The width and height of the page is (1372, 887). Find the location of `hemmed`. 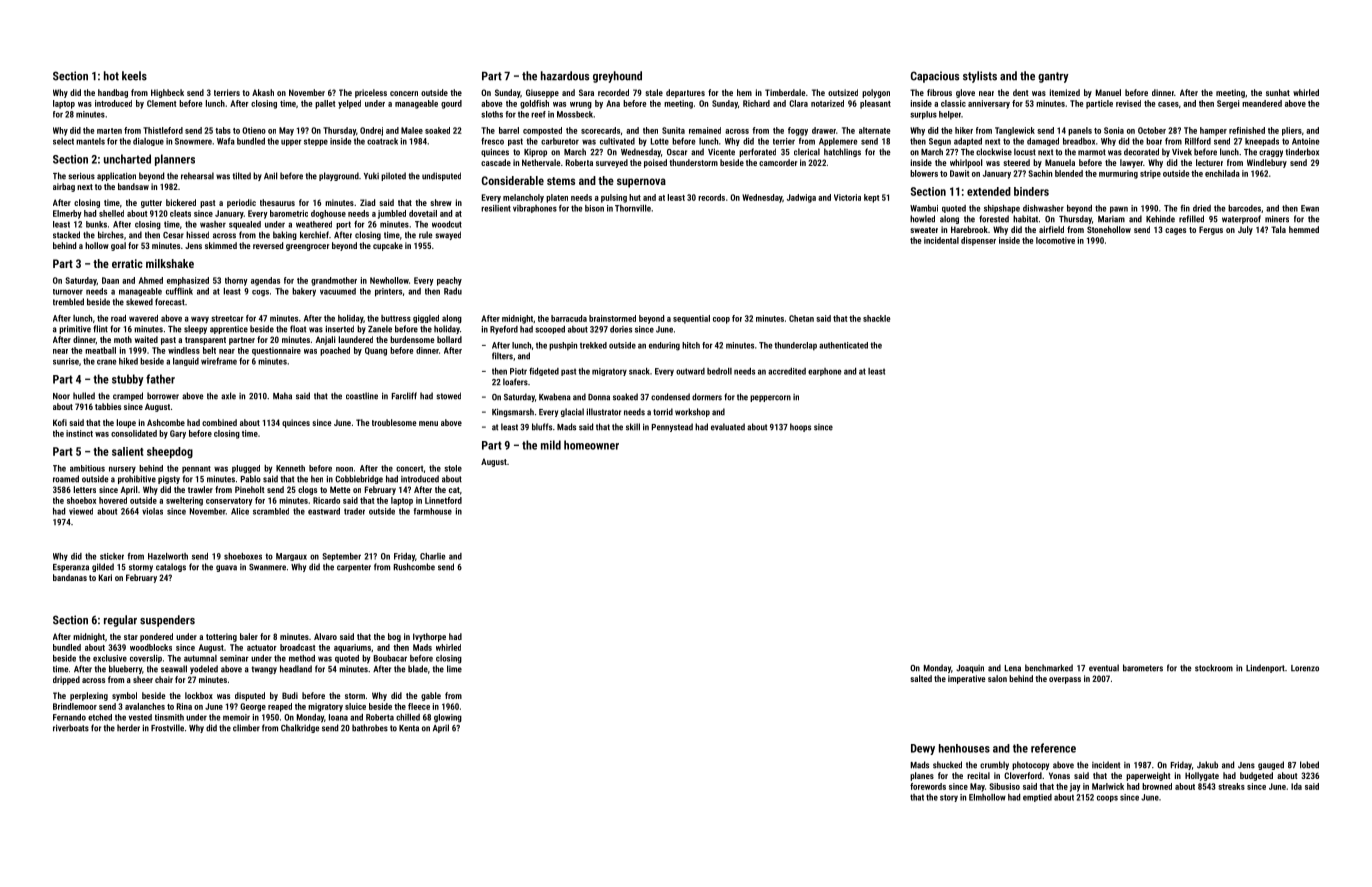

hemmed is located at coordinates (1304, 229).
